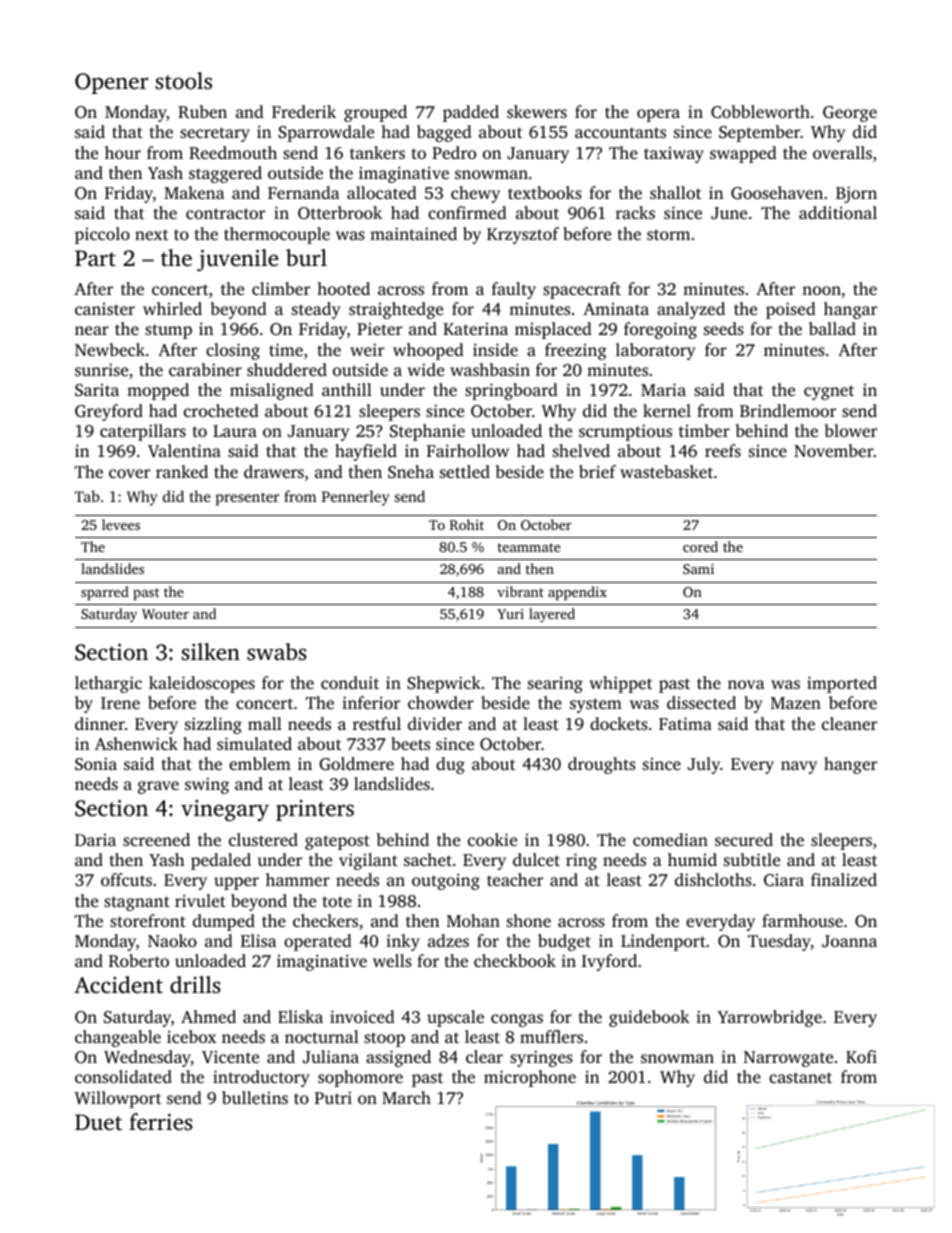 The height and width of the screenshot is (1233, 952). I want to click on hour, so click(123, 152).
